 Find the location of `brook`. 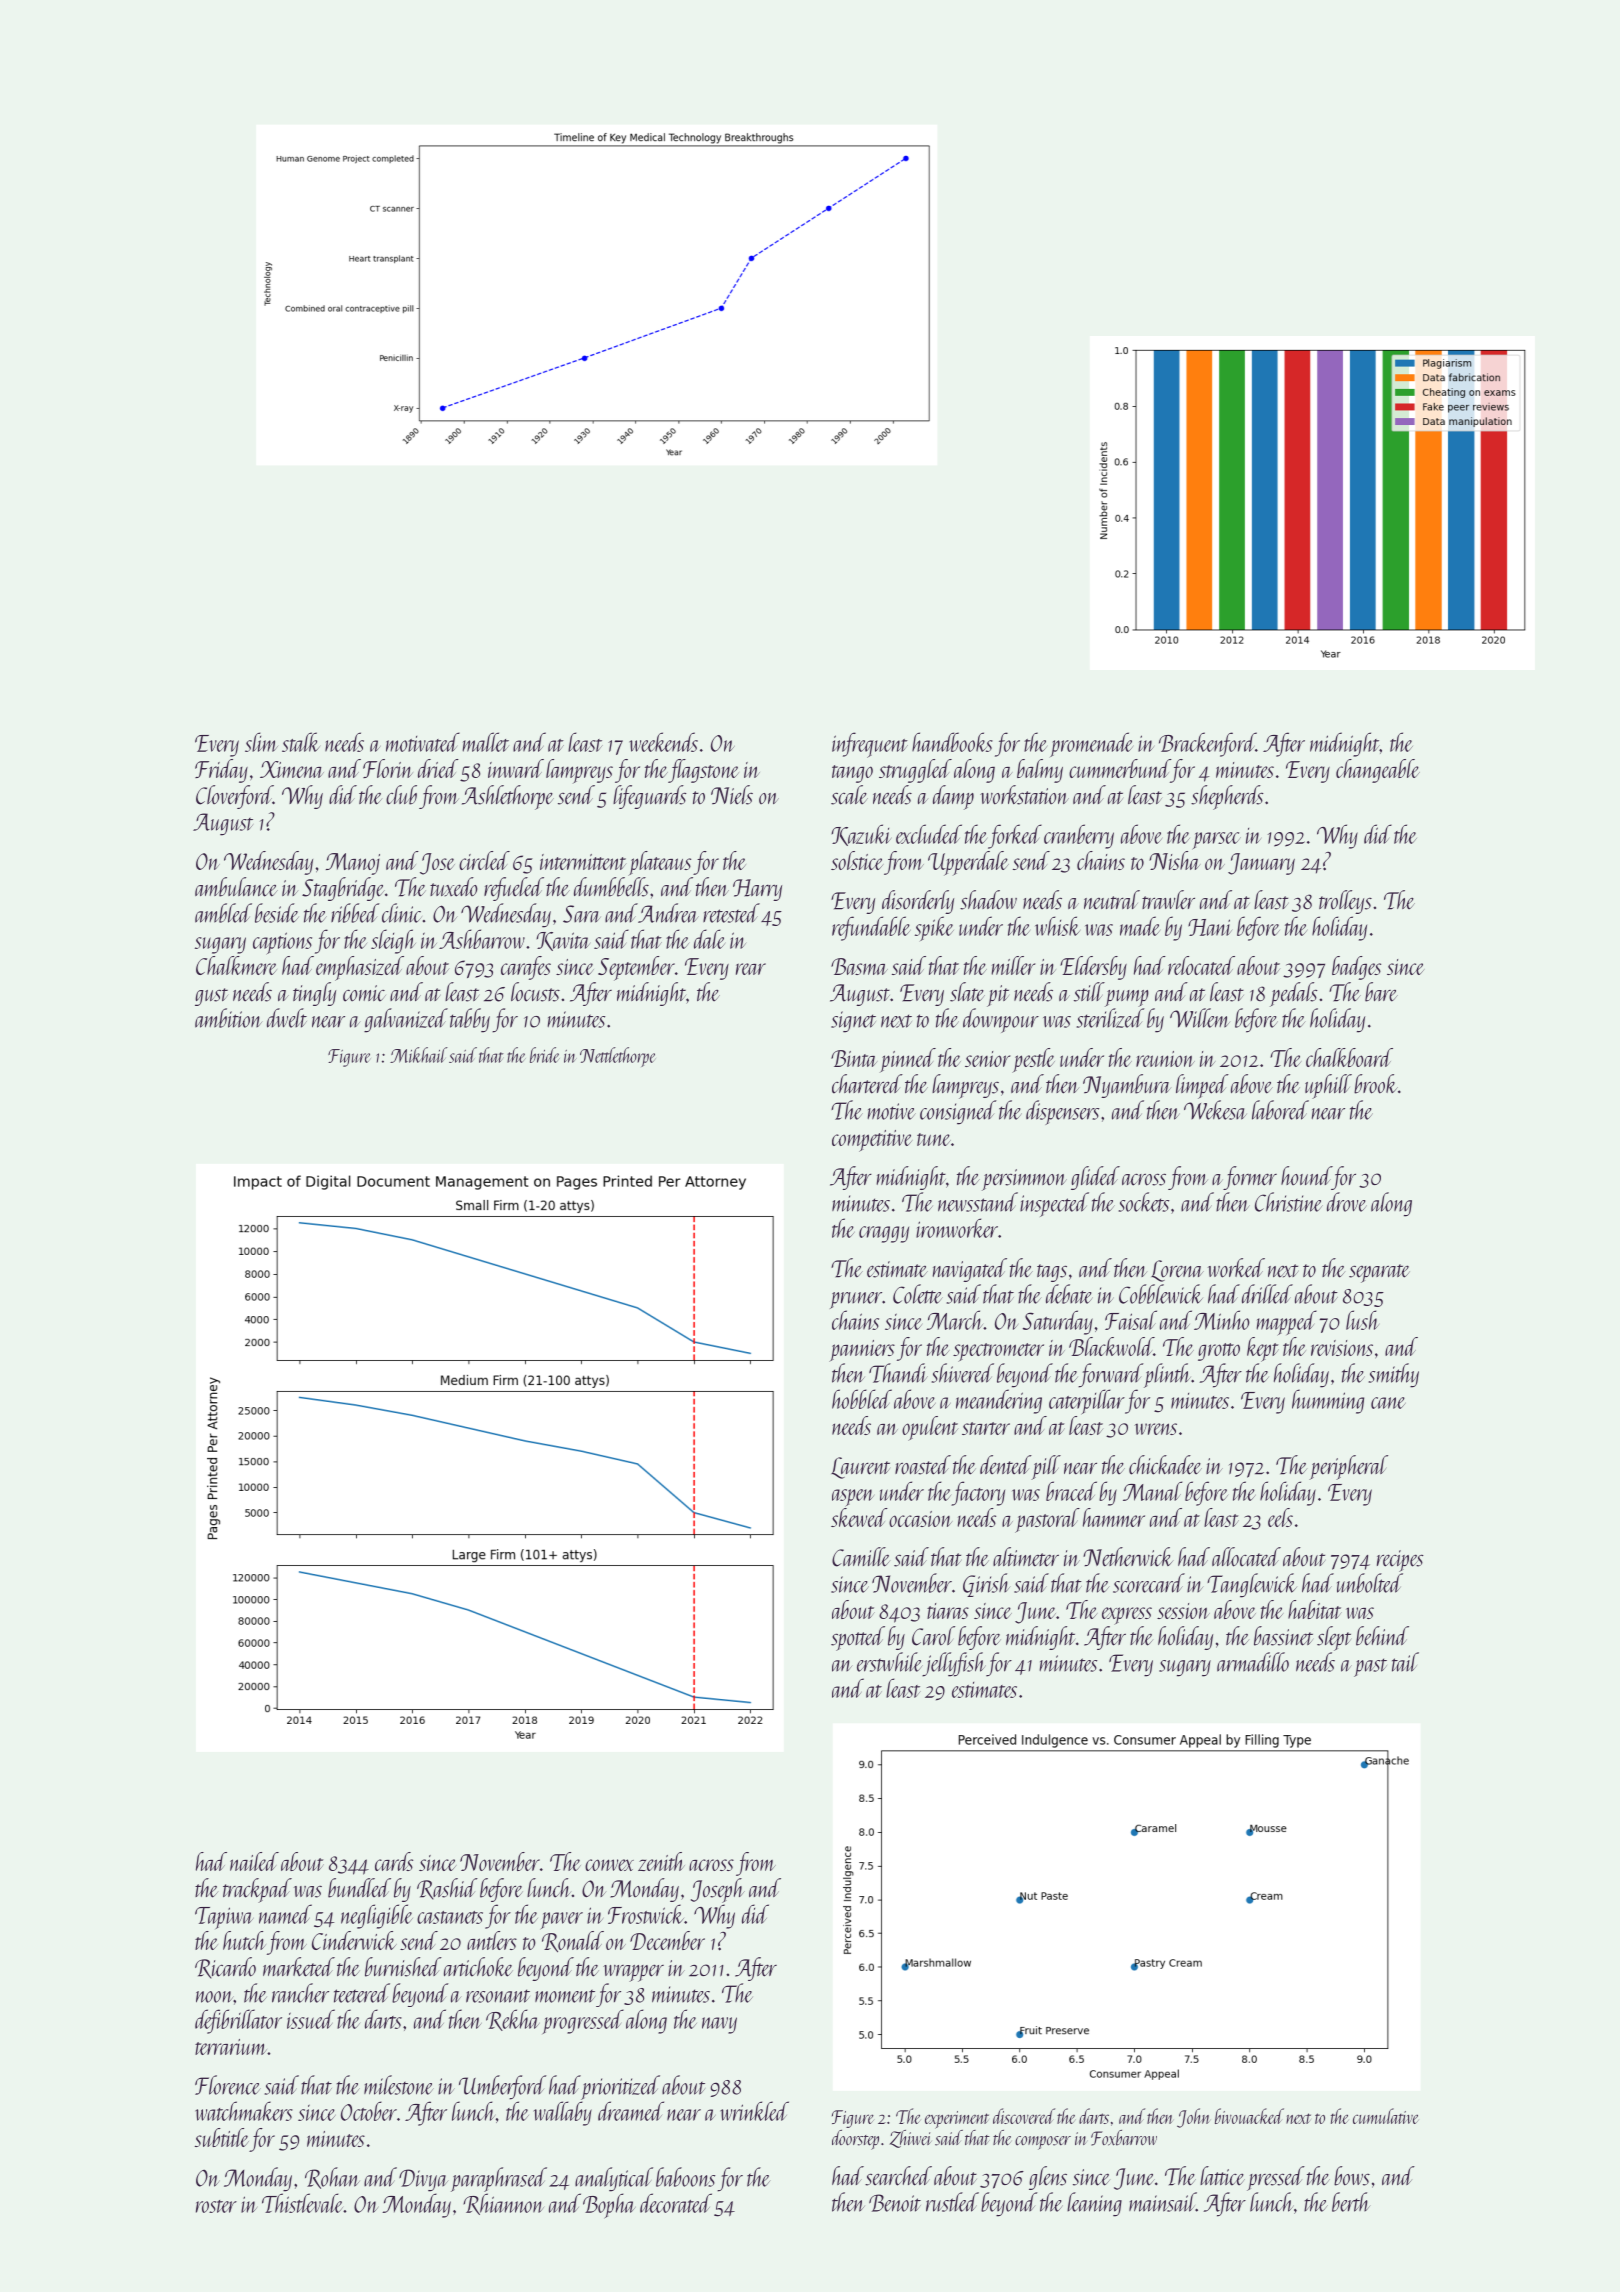

brook is located at coordinates (1376, 1084).
